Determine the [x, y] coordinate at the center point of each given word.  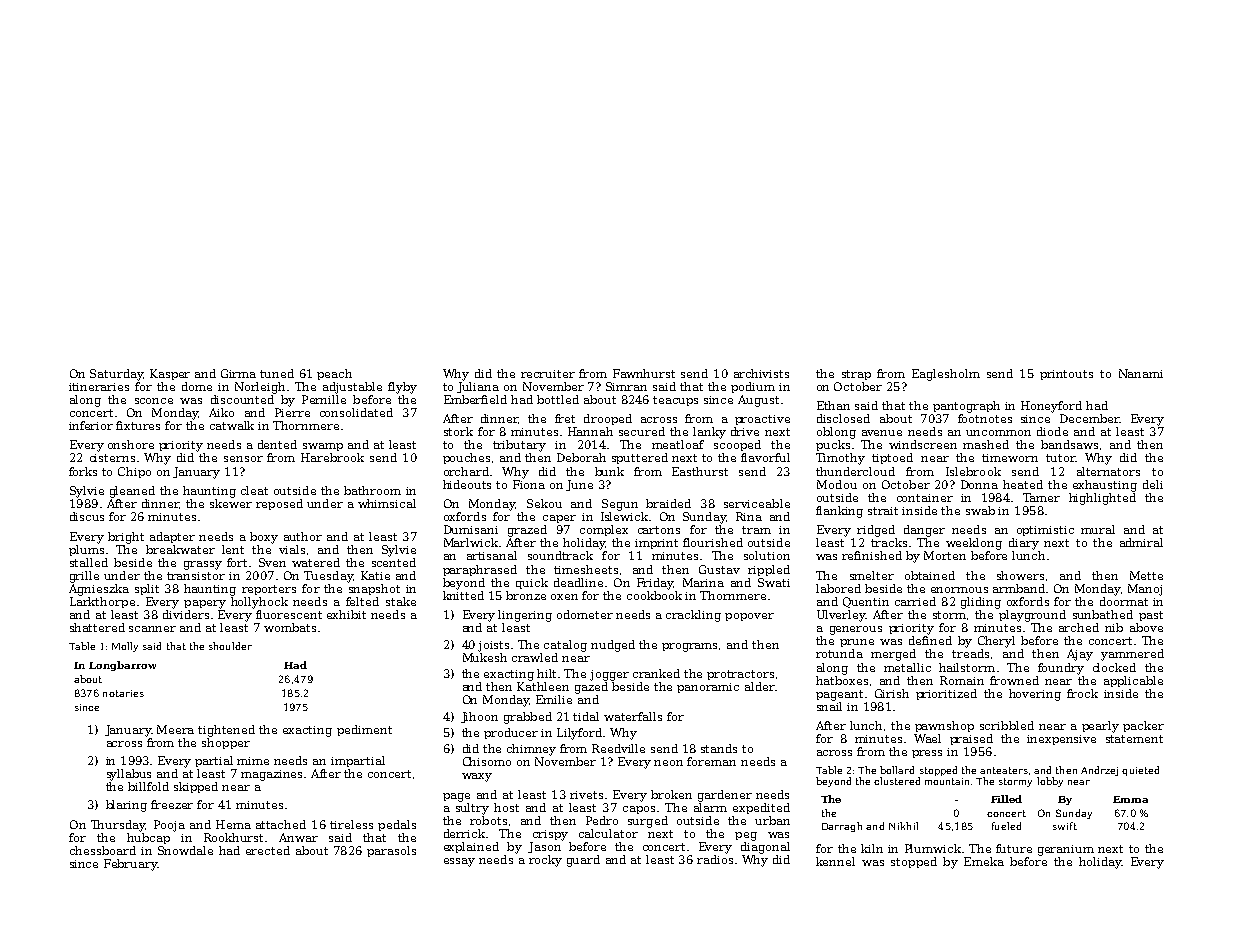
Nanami [1141, 373]
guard [583, 861]
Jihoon [479, 717]
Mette [1146, 575]
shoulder [230, 646]
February [130, 865]
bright [126, 538]
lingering [525, 616]
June [579, 485]
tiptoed [892, 458]
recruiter [548, 374]
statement [1134, 739]
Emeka [984, 861]
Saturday [116, 375]
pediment [364, 730]
